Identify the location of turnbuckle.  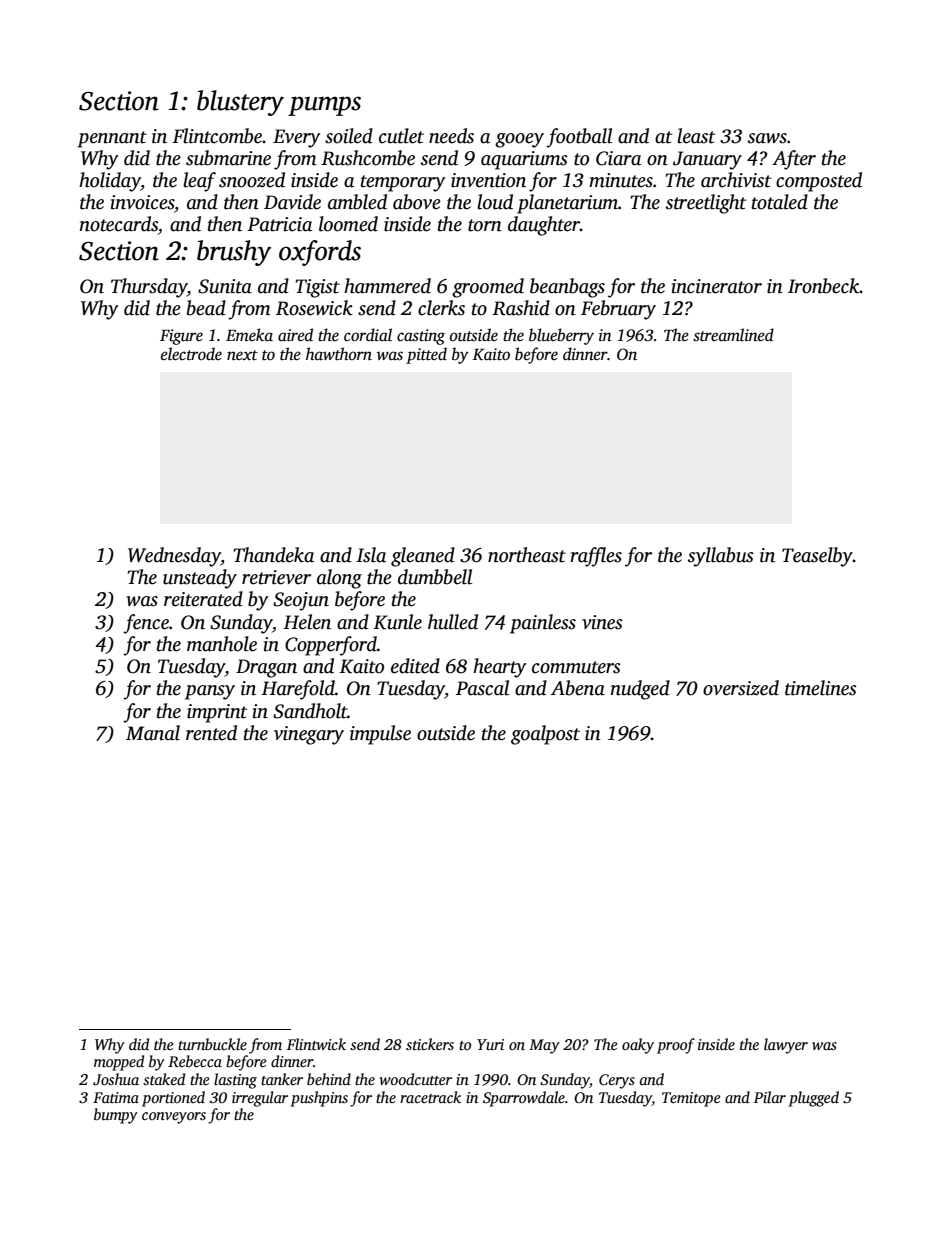
(212, 1044).
